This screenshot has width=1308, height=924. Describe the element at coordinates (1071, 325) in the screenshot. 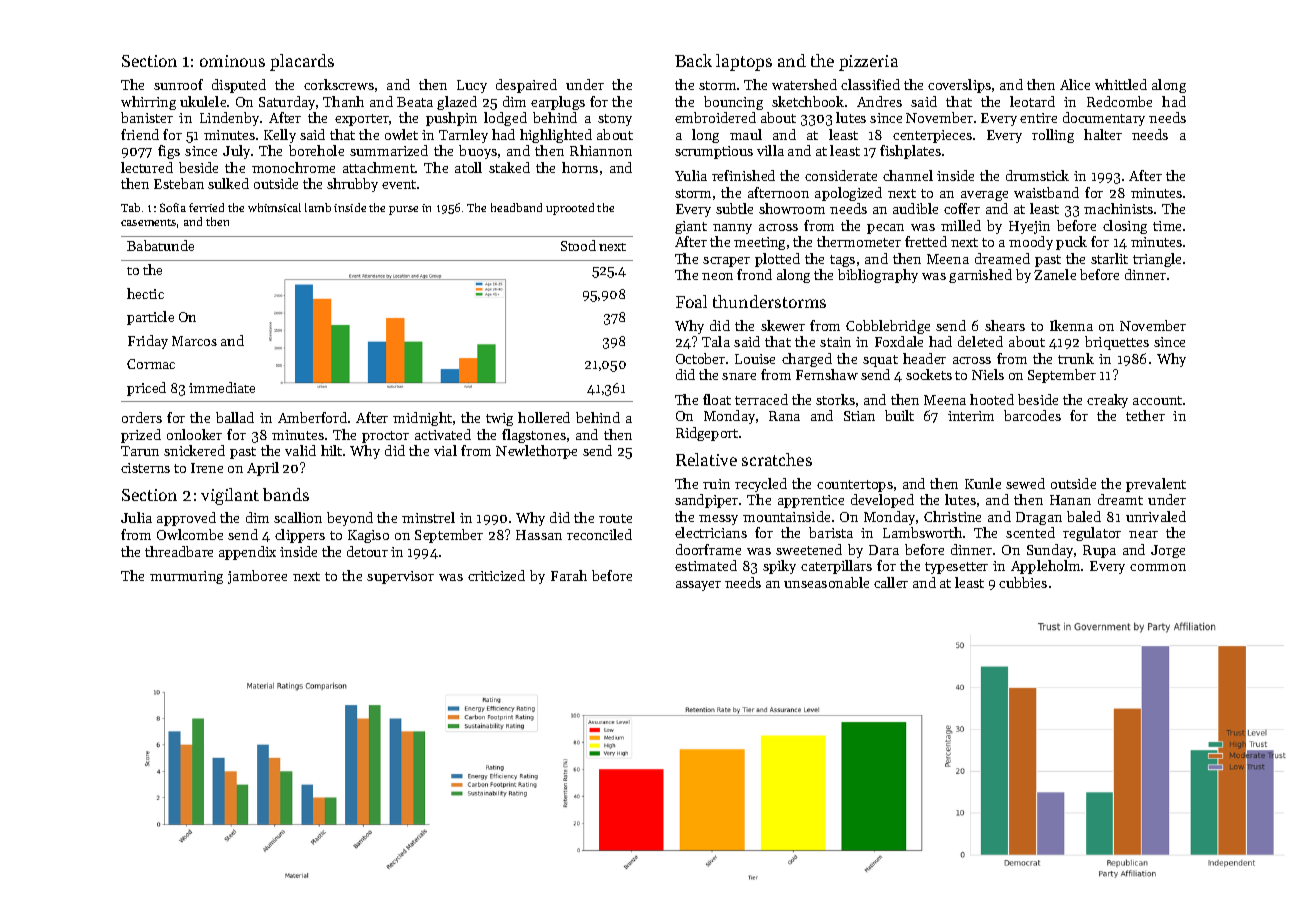

I see `Ikenna` at that location.
